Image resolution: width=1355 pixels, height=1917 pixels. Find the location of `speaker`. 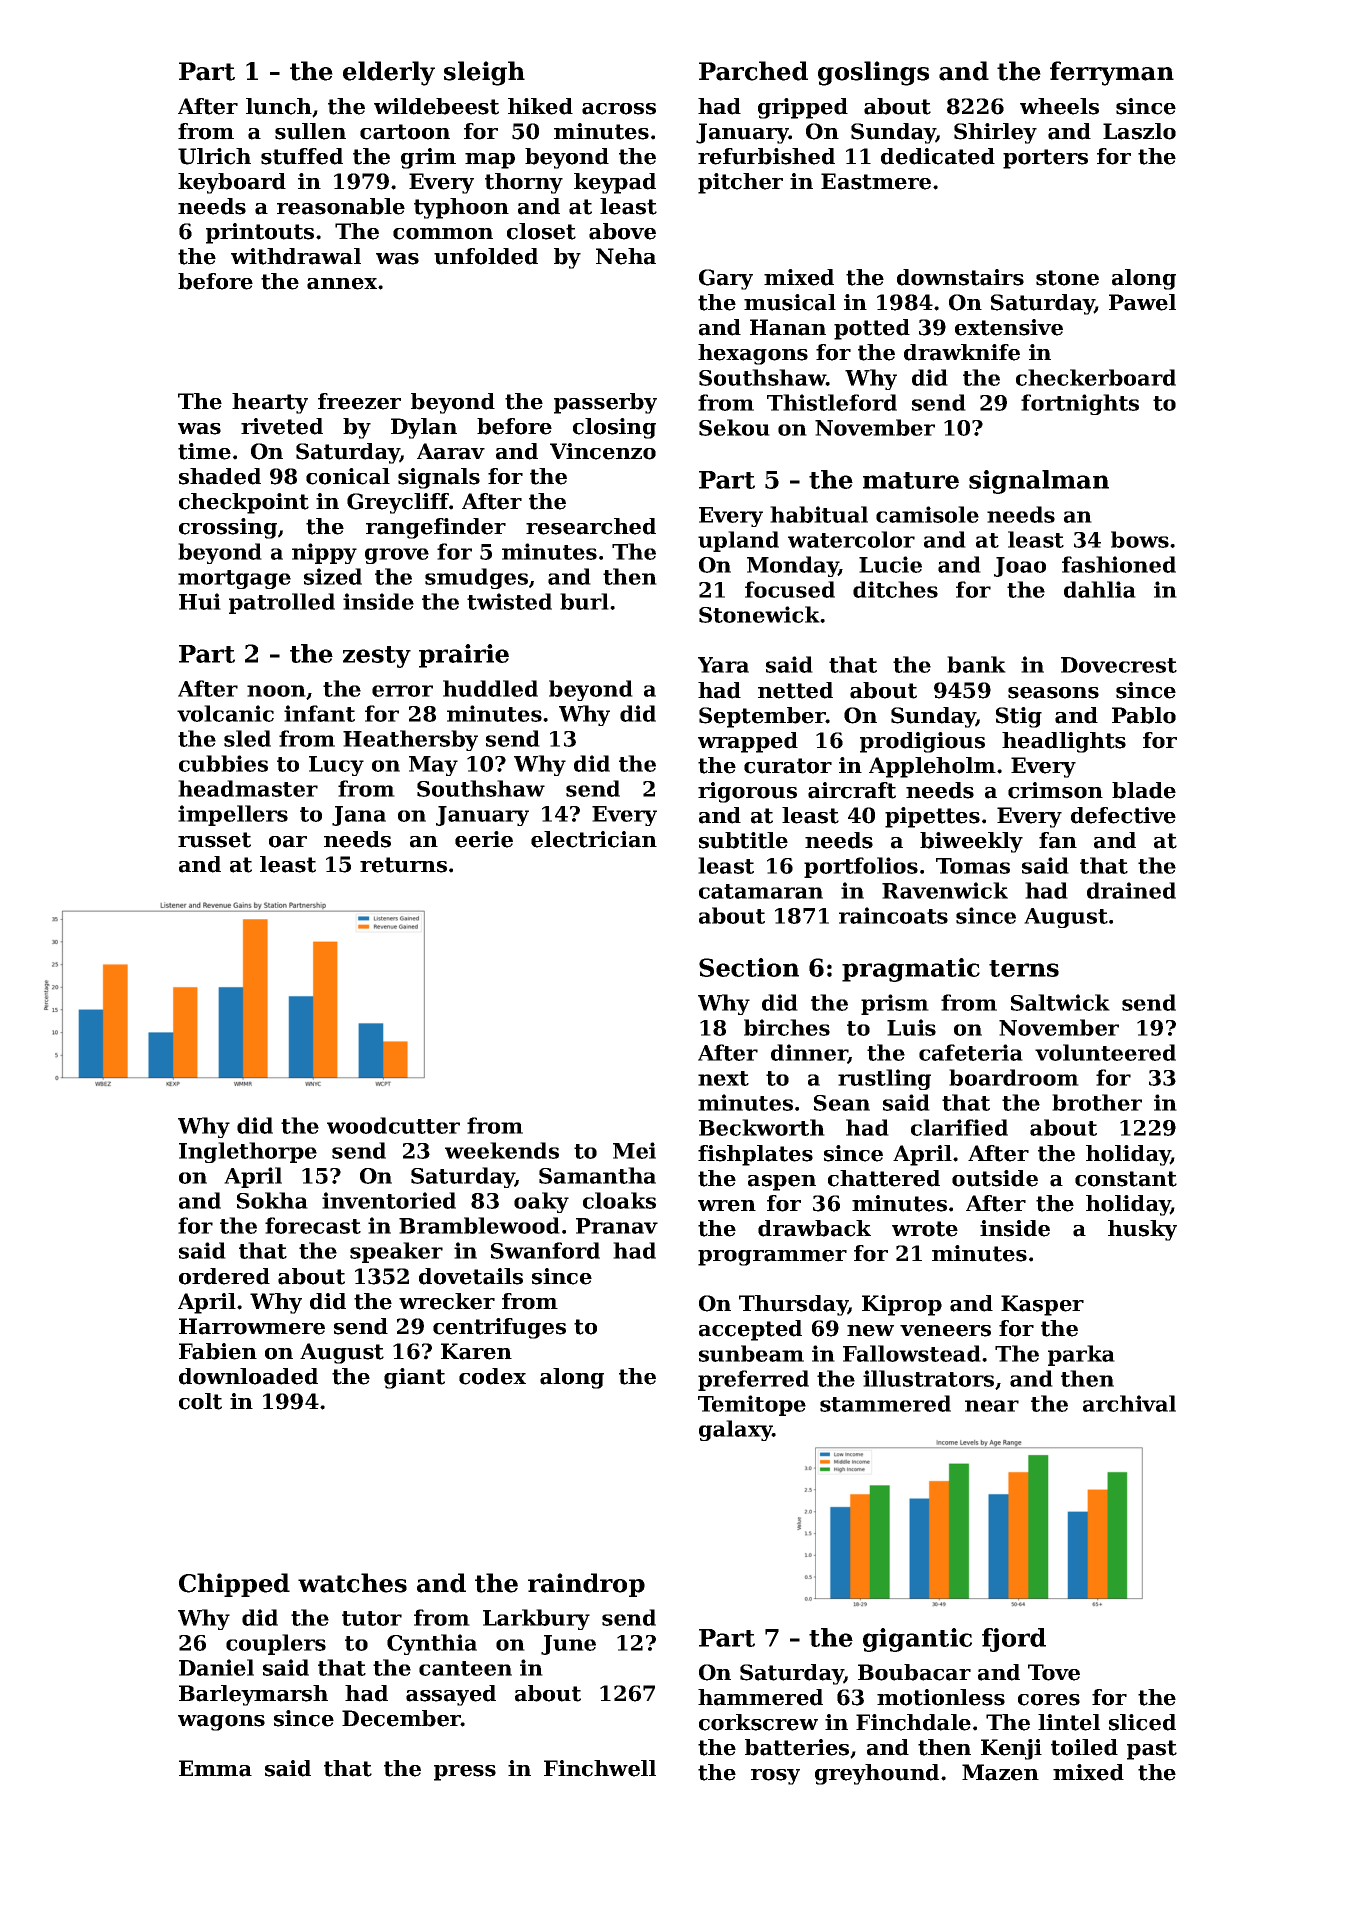

speaker is located at coordinates (396, 1252).
